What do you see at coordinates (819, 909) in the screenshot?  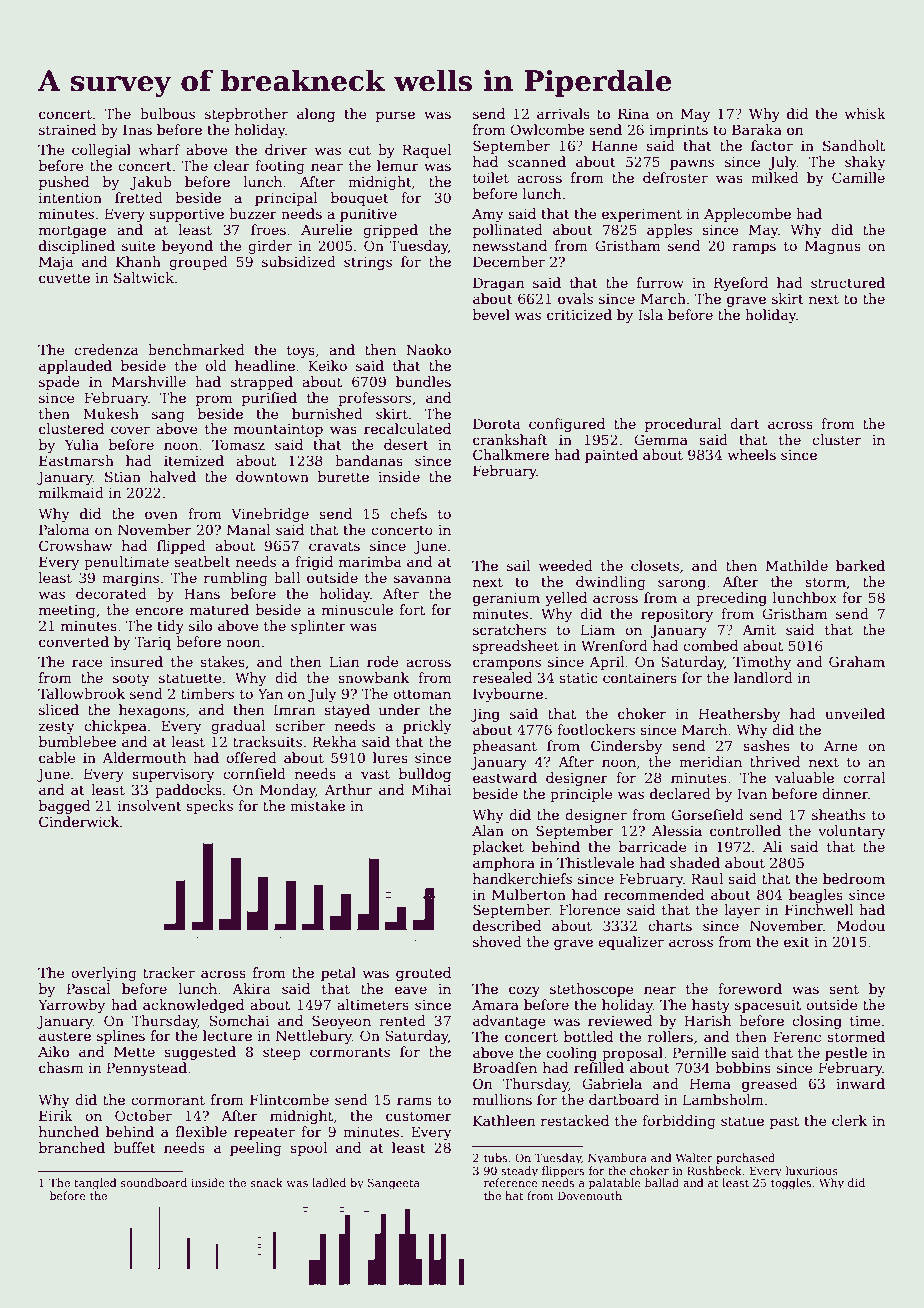 I see `Finchwell` at bounding box center [819, 909].
